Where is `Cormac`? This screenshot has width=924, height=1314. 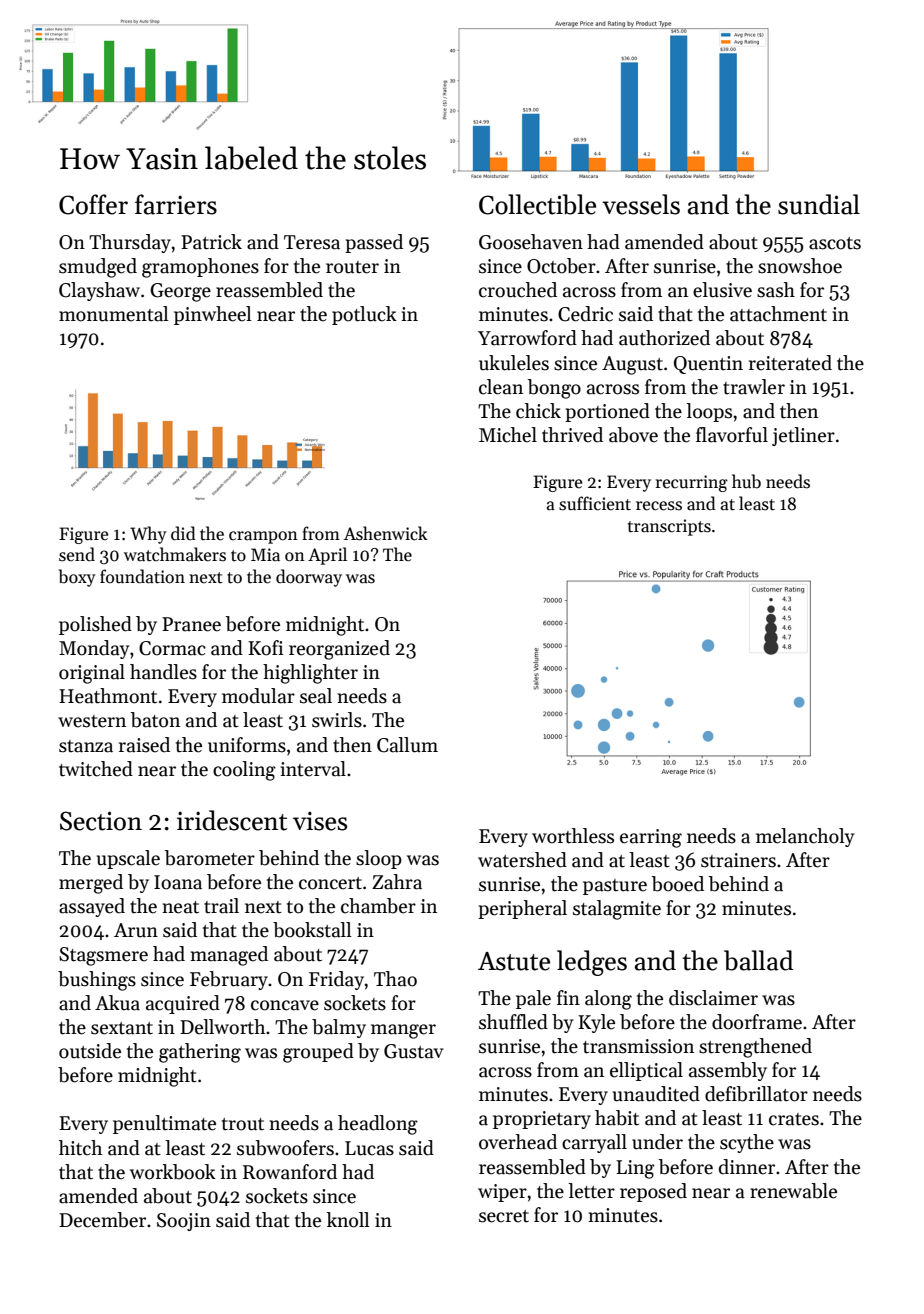 Cormac is located at coordinates (172, 648).
